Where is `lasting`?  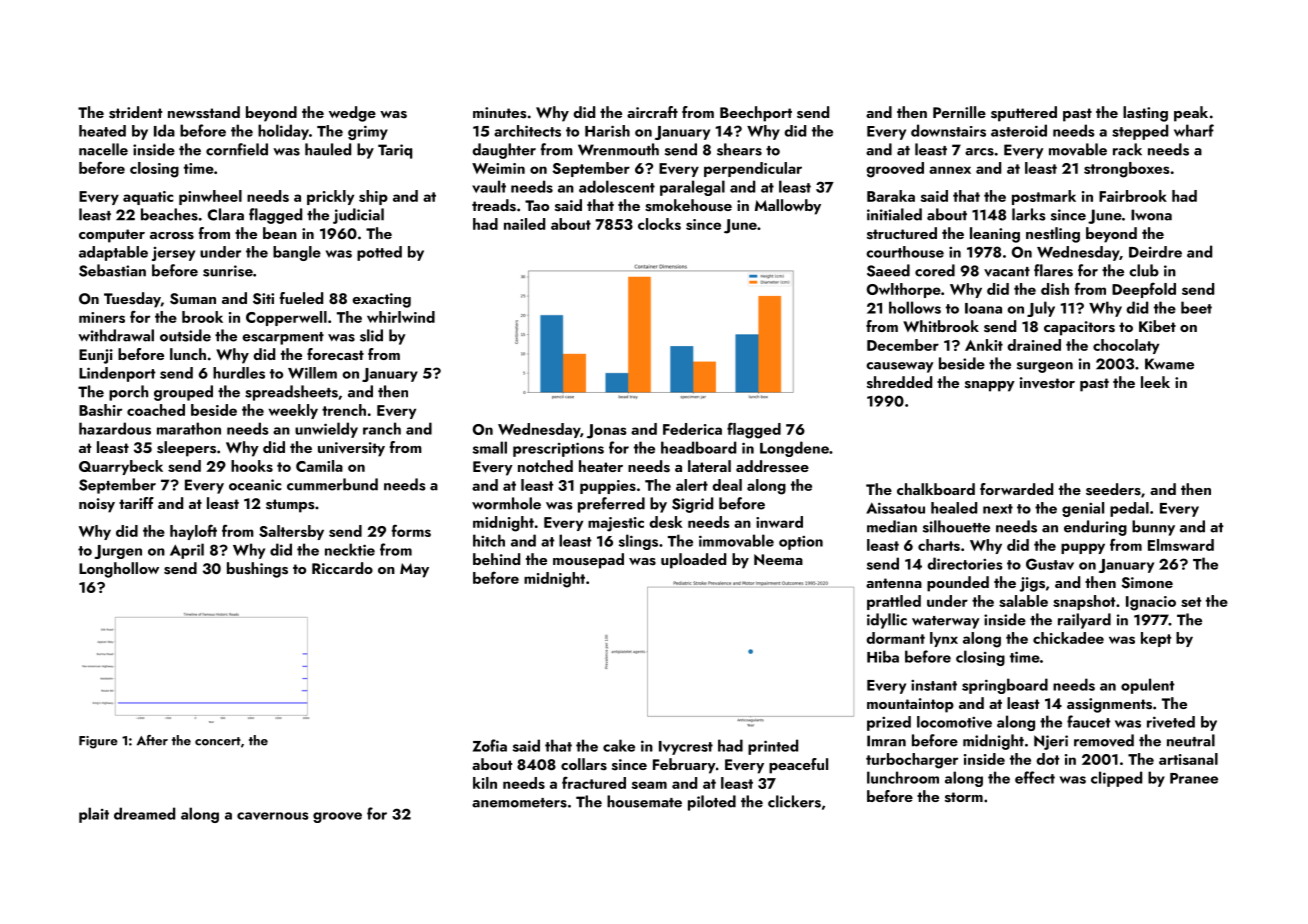 lasting is located at coordinates (1145, 114).
